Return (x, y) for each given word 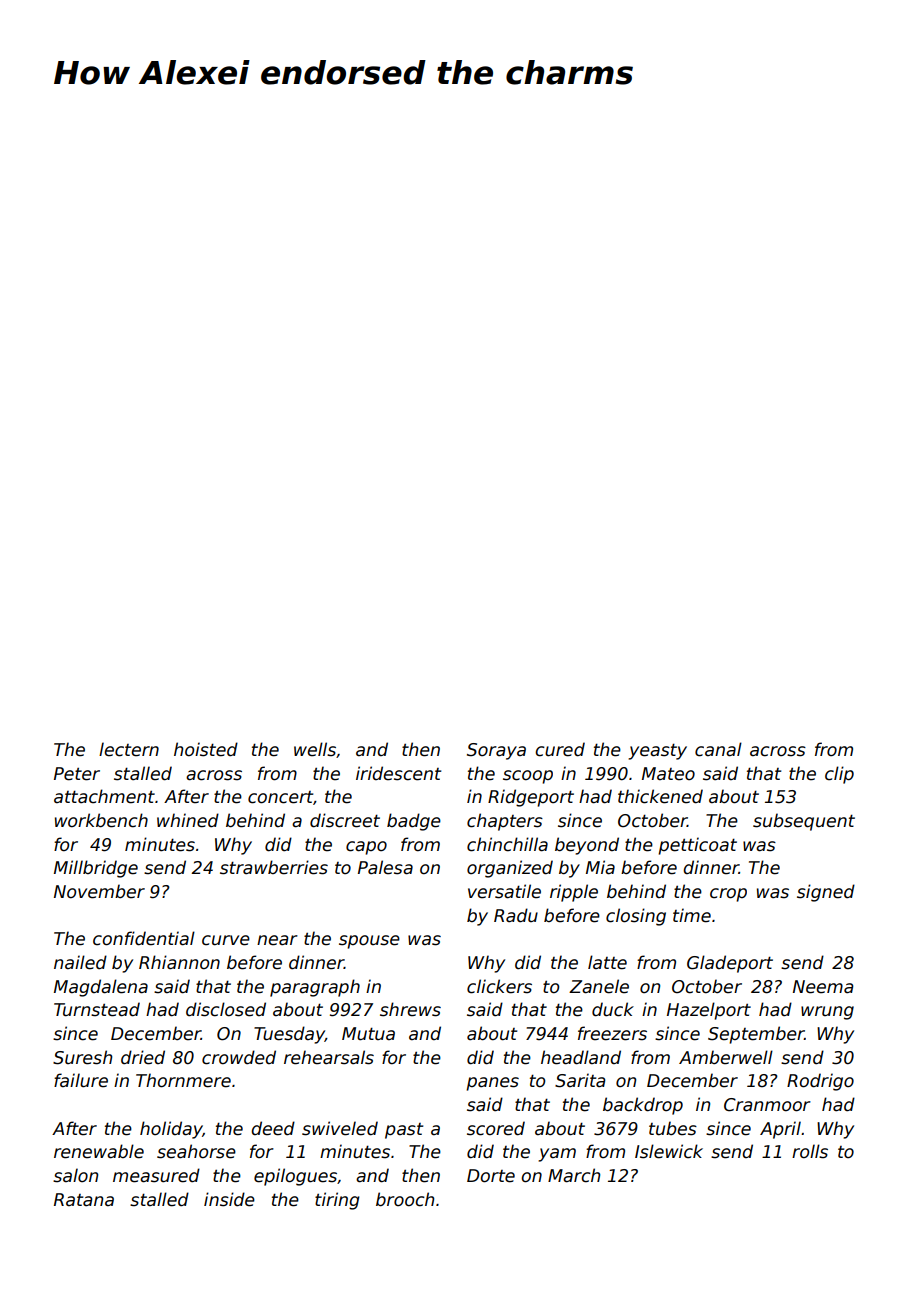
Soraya (496, 751)
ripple (574, 893)
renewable (99, 1151)
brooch (405, 1199)
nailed (80, 962)
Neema (823, 987)
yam (557, 1155)
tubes (673, 1128)
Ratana (84, 1199)
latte (607, 962)
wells (315, 749)
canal (718, 749)
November (99, 891)
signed (826, 893)
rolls (810, 1151)
